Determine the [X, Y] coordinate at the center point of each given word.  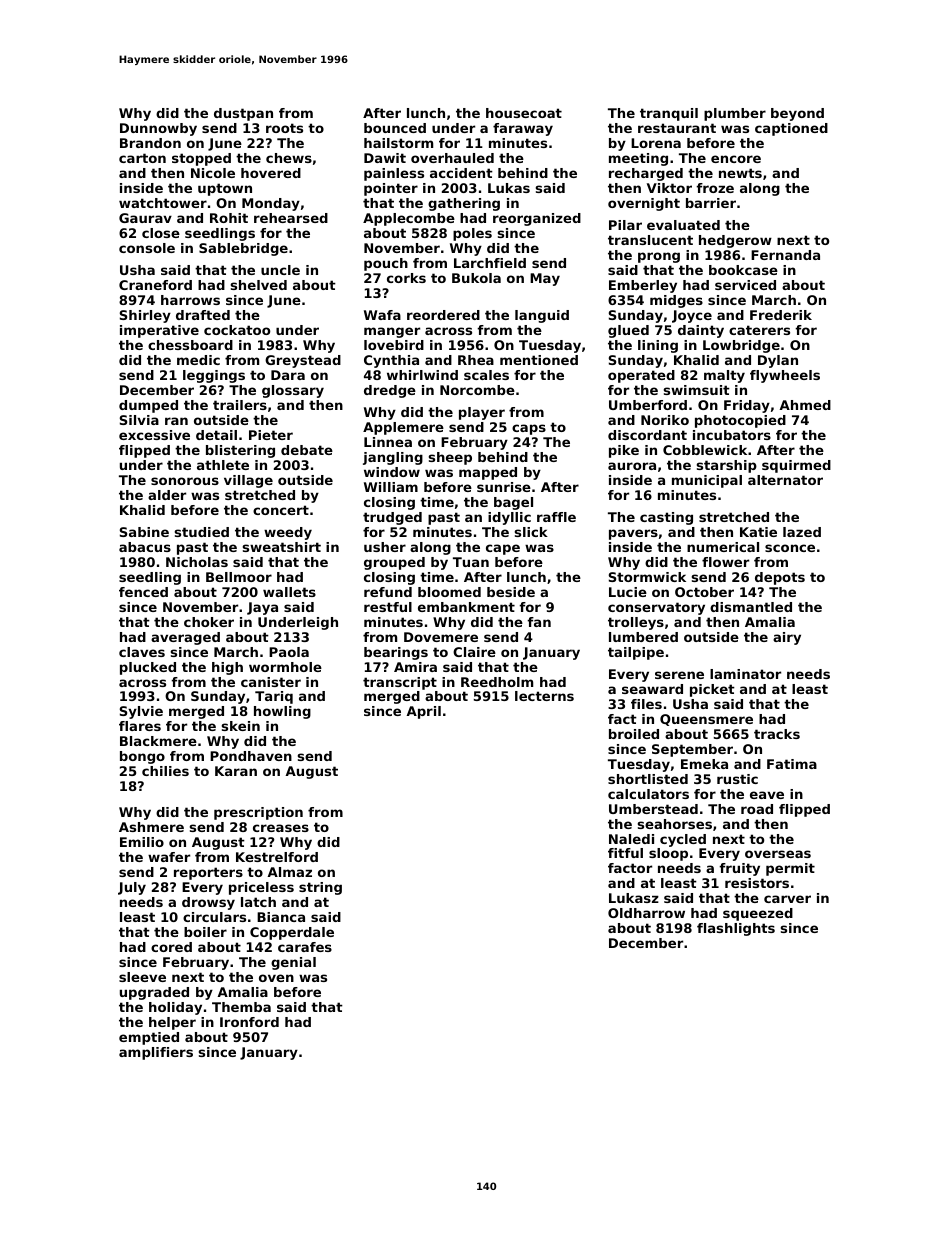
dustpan [243, 114]
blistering [240, 451]
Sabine [144, 532]
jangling [393, 458]
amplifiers [156, 1053]
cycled [683, 840]
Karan [236, 771]
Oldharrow [646, 913]
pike [624, 451]
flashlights [736, 929]
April [423, 712]
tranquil [669, 114]
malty [724, 376]
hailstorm [398, 143]
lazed [802, 532]
